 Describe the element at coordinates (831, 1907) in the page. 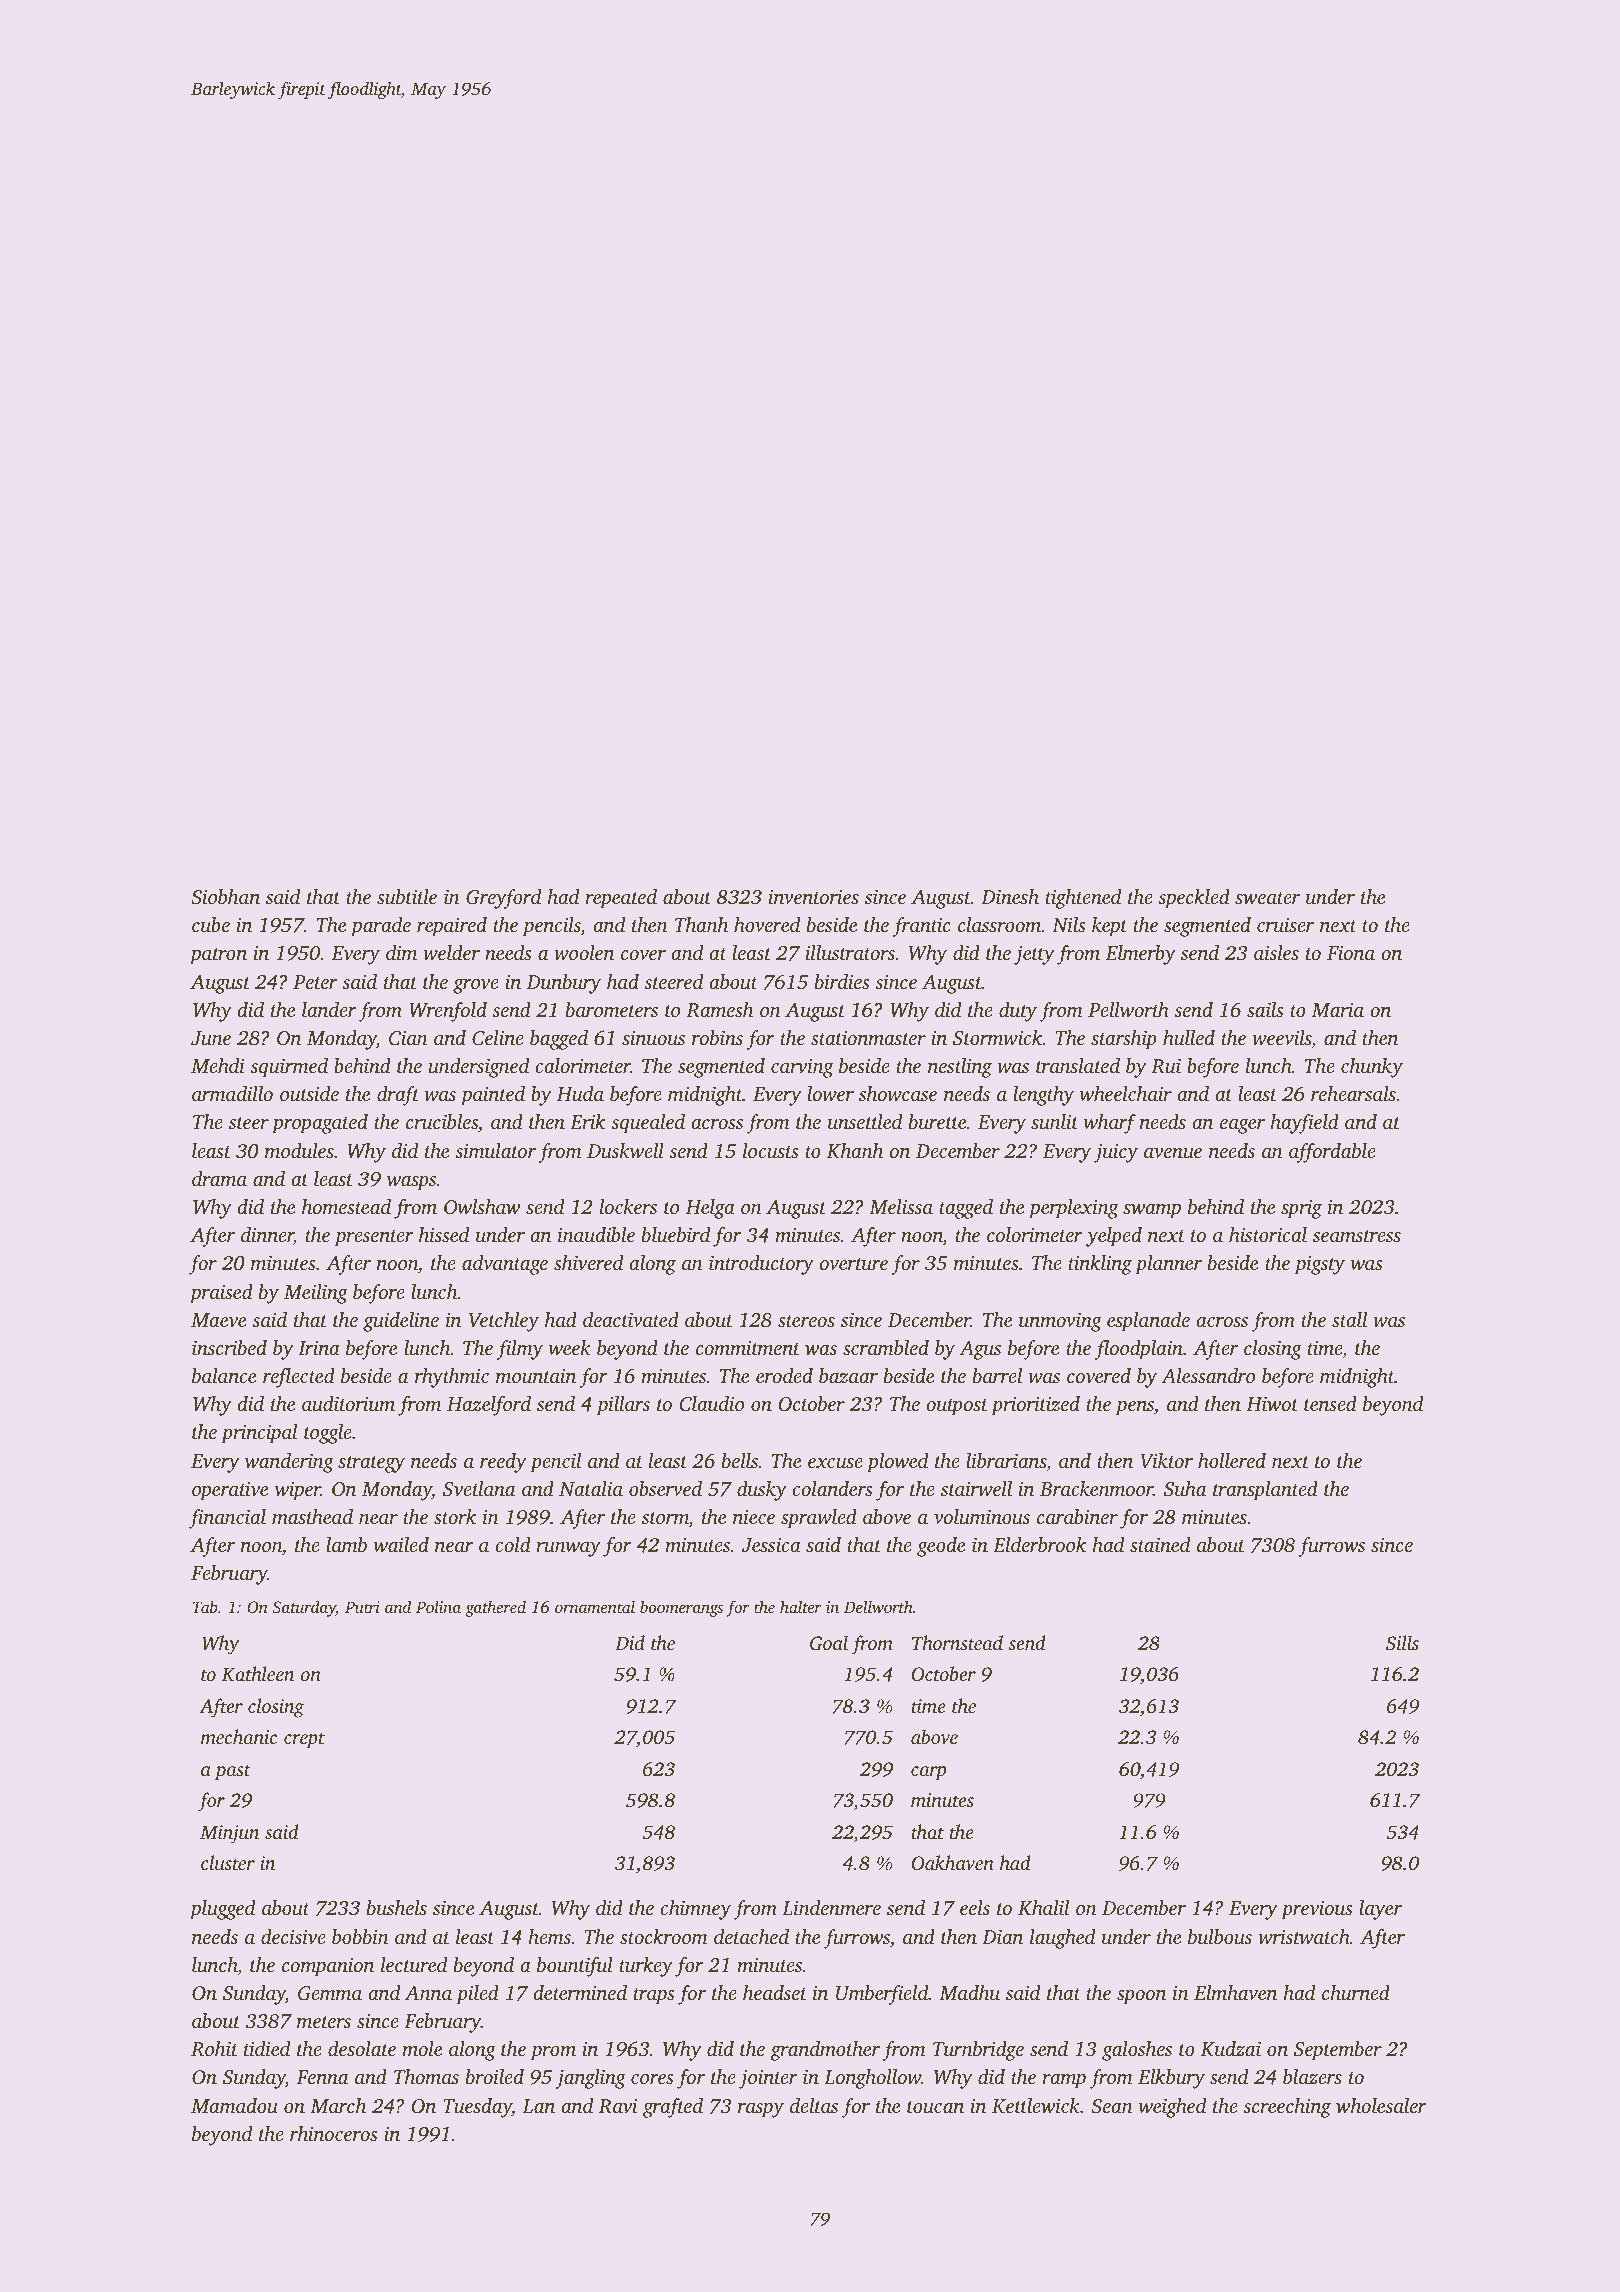

I see `Lindenmere` at that location.
